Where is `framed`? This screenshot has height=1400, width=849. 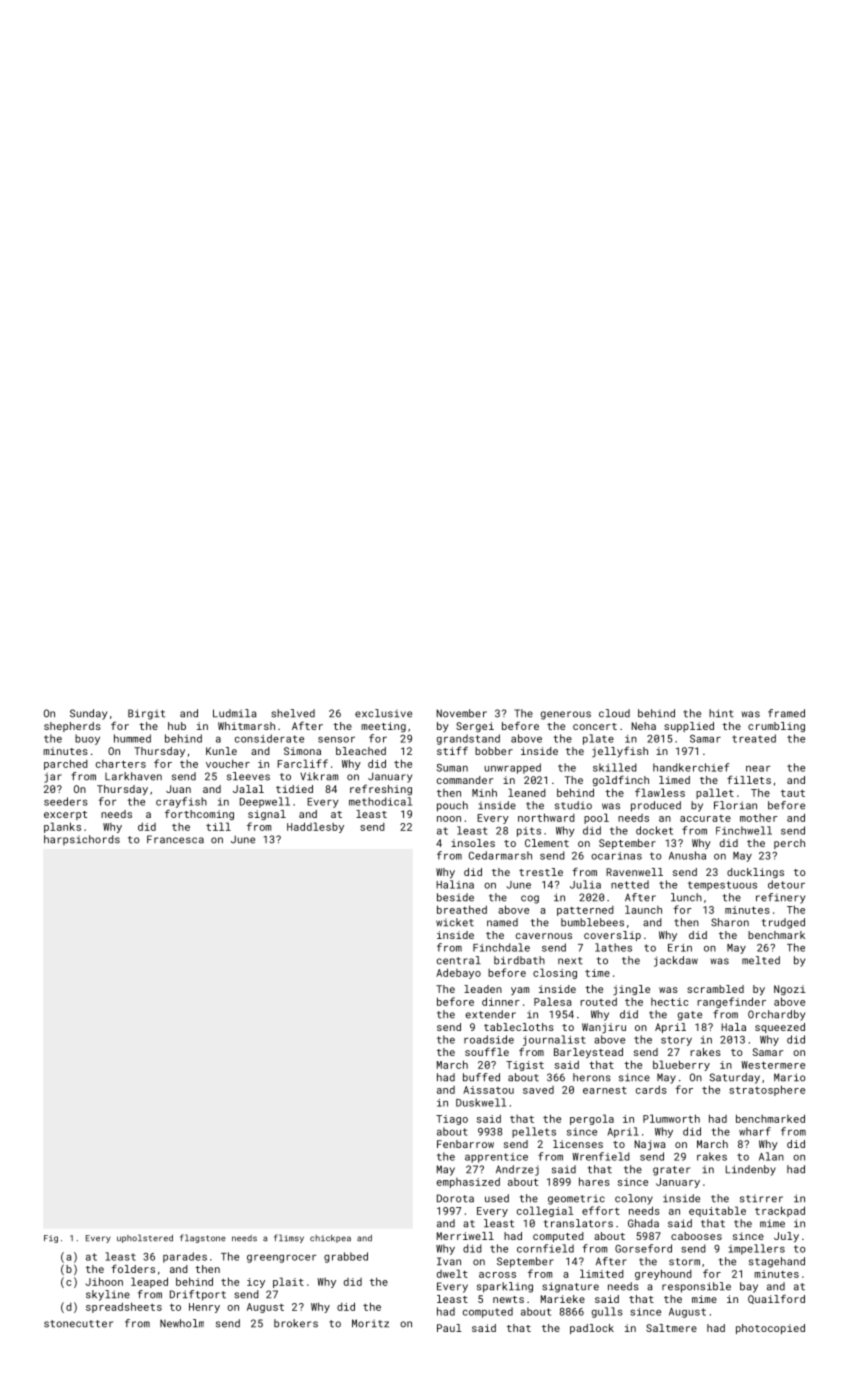 framed is located at coordinates (786, 713).
